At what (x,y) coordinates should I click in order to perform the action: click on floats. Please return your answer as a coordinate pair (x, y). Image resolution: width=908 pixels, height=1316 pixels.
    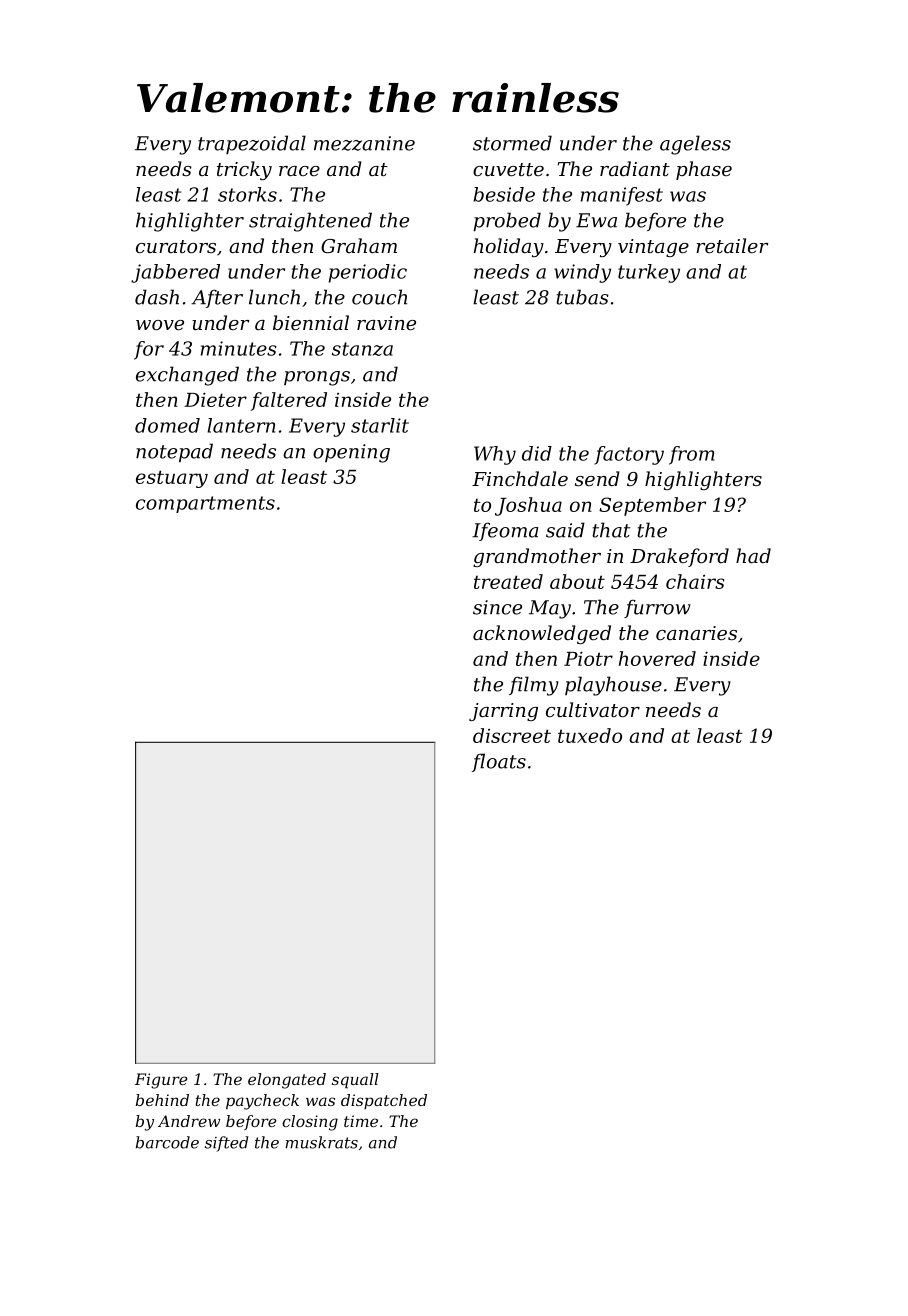
    Looking at the image, I should click on (499, 762).
